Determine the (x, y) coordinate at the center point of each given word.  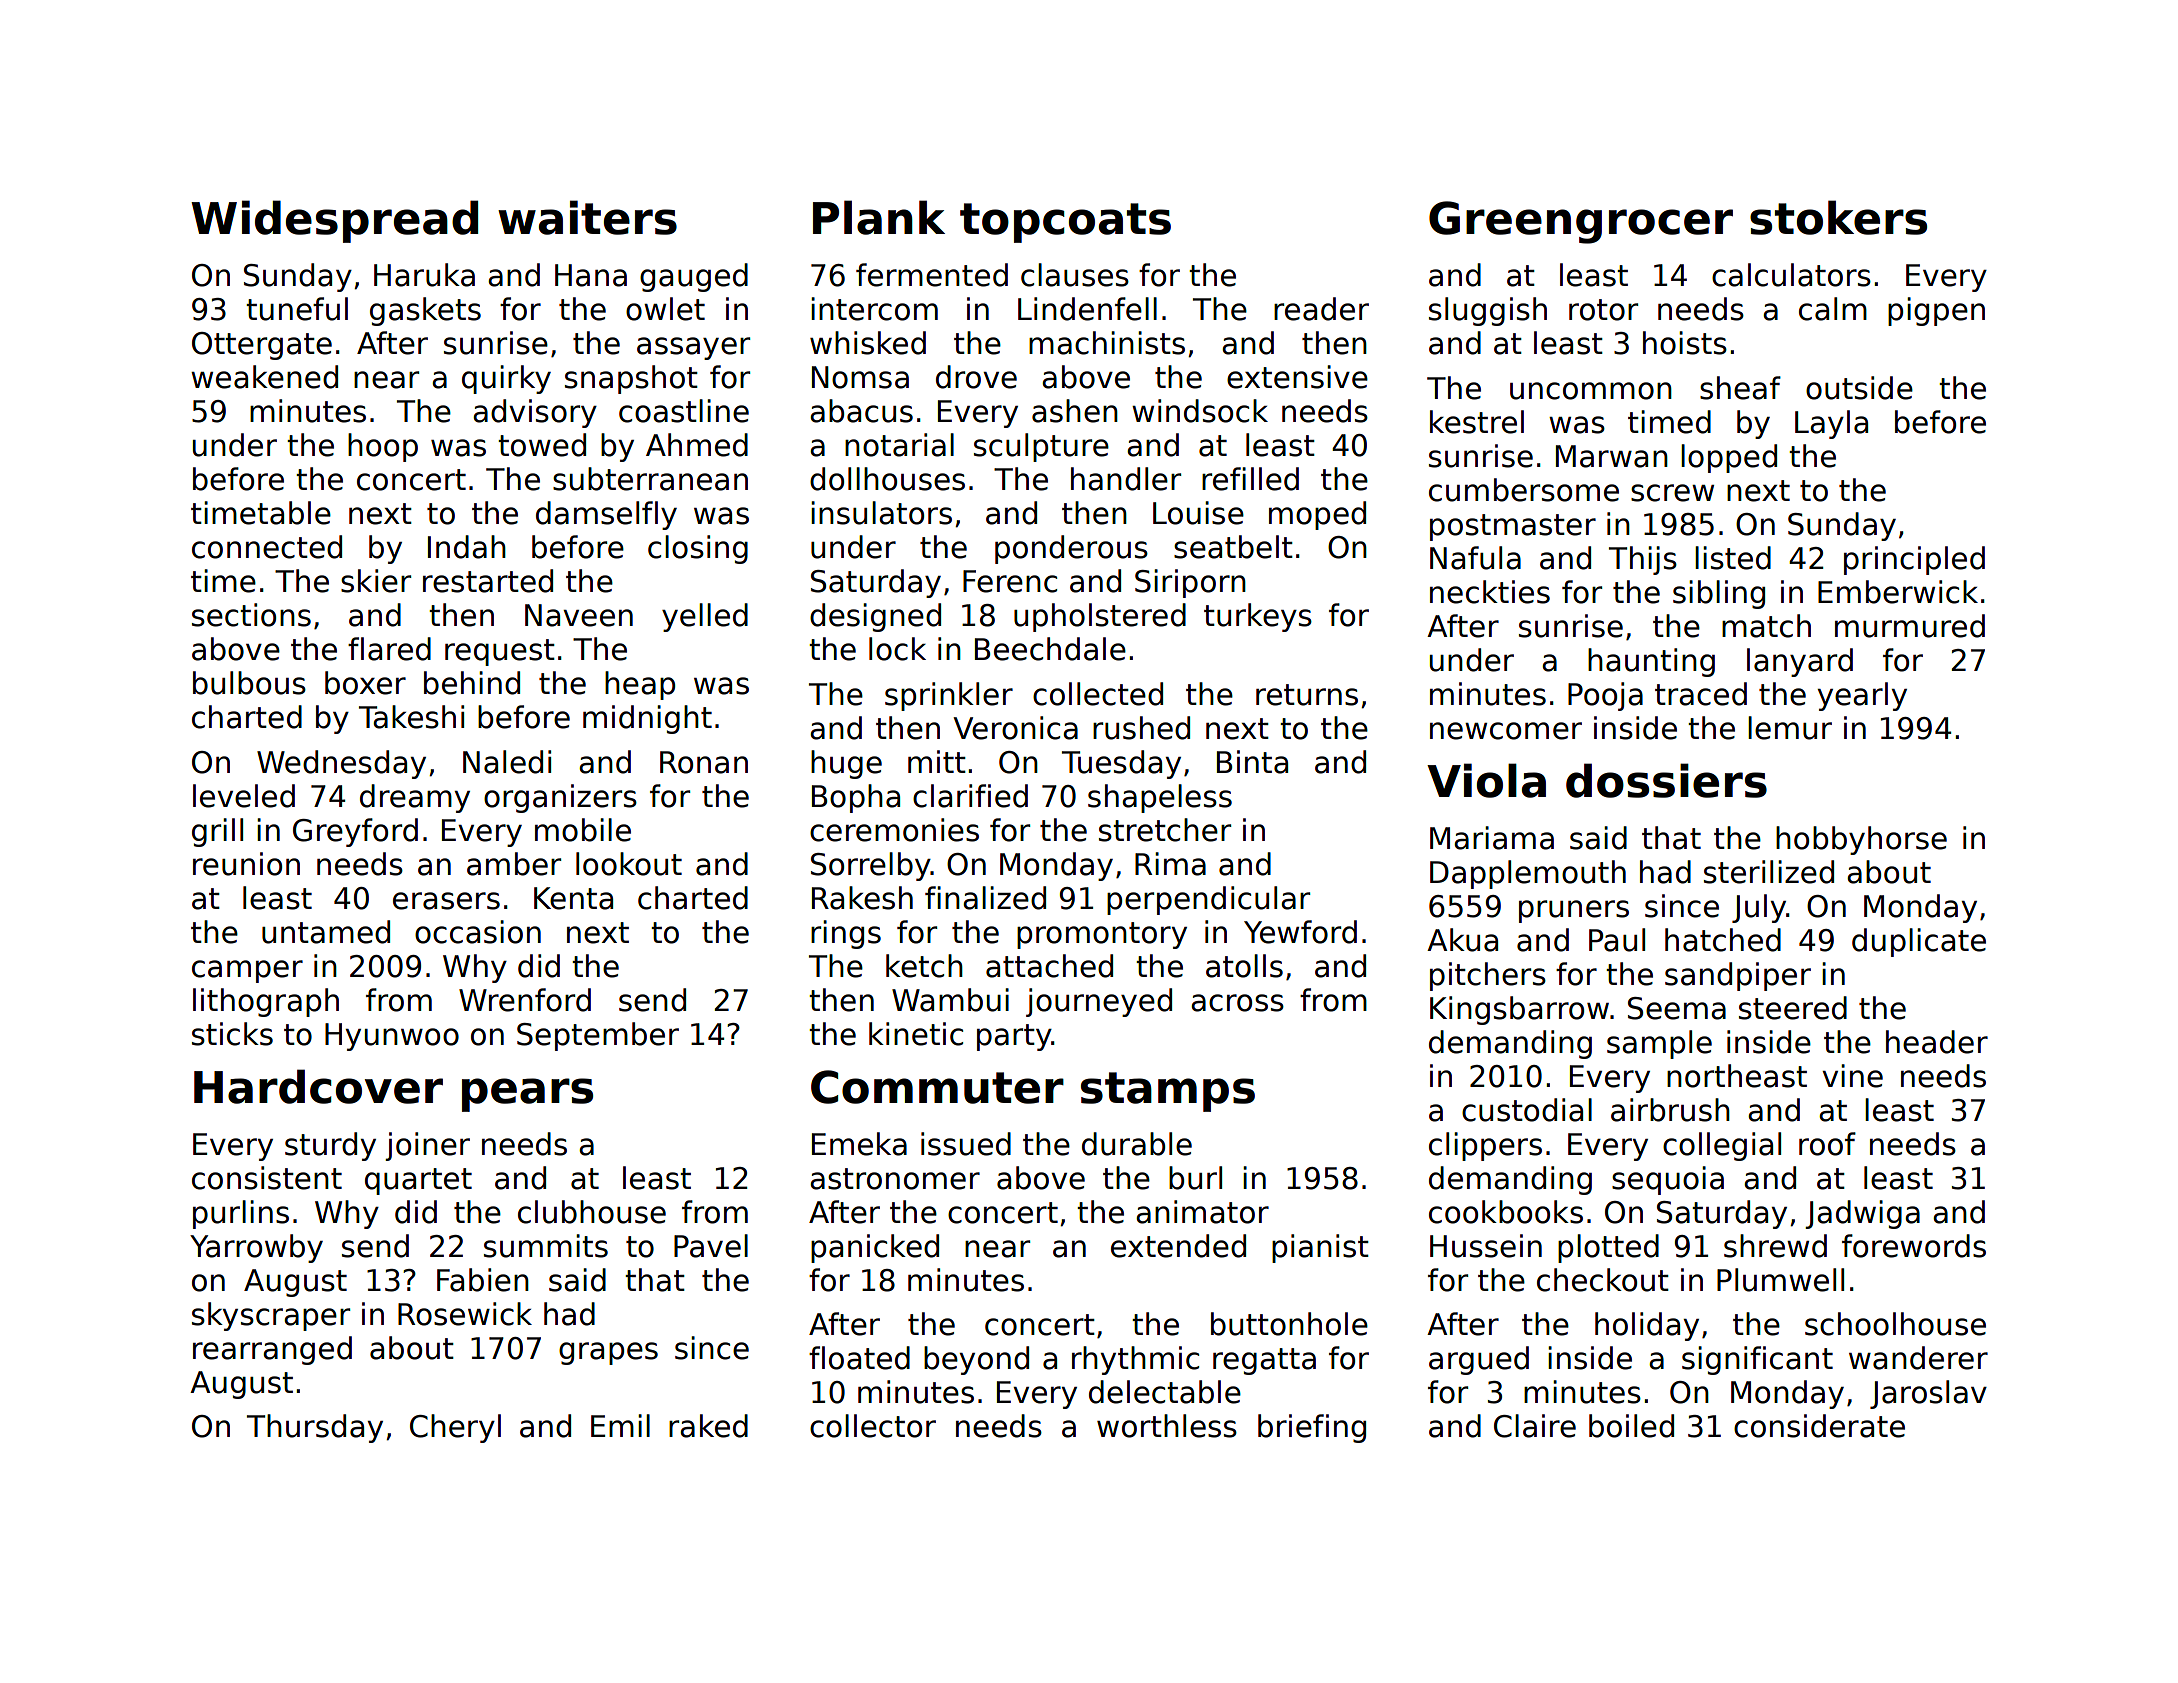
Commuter (937, 1087)
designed (875, 617)
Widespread (334, 221)
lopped (1729, 458)
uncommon (1591, 391)
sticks (232, 1034)
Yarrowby (256, 1248)
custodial (1527, 1110)
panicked (875, 1248)
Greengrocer (1581, 222)
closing (698, 549)
